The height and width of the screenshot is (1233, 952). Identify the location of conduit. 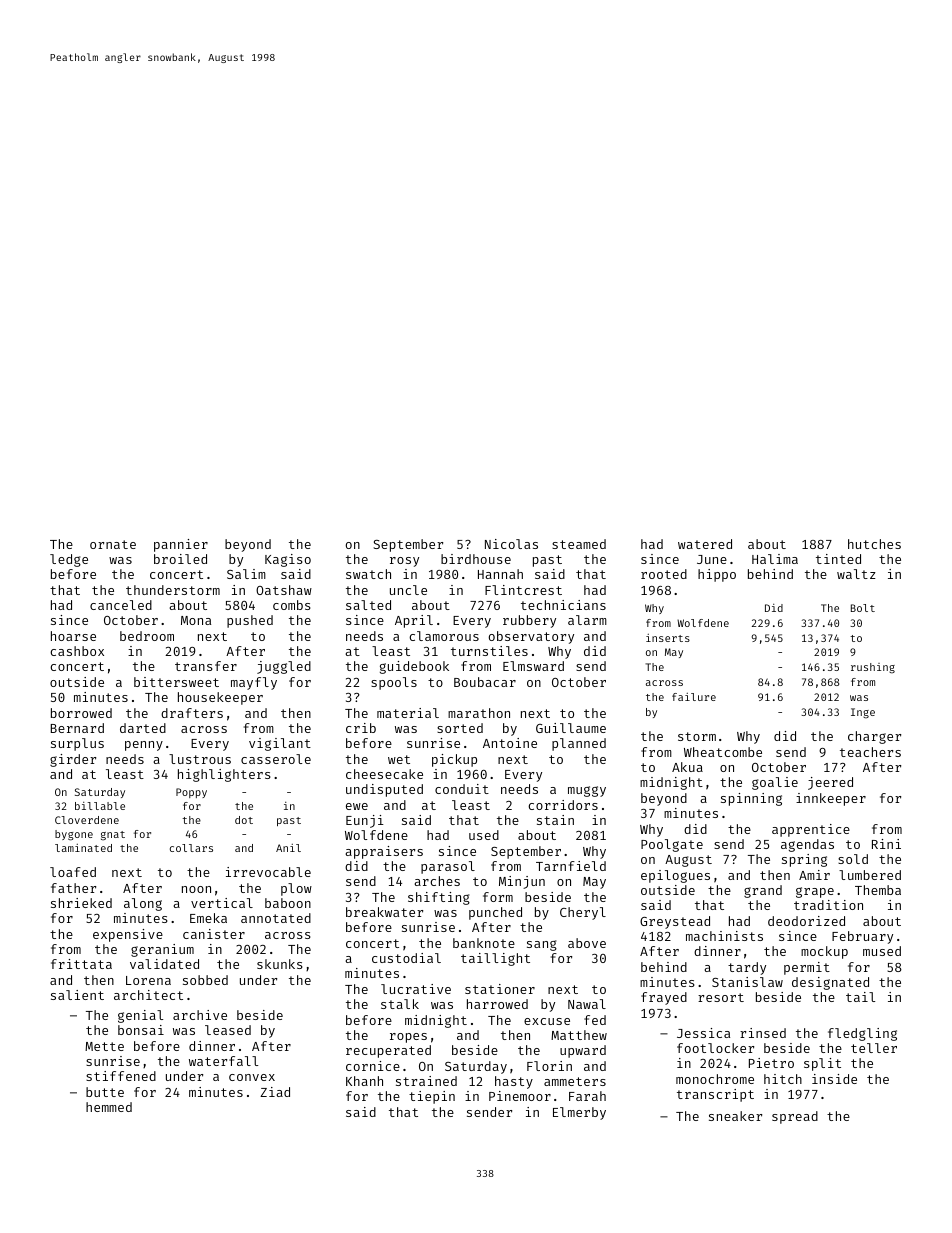
(462, 789).
